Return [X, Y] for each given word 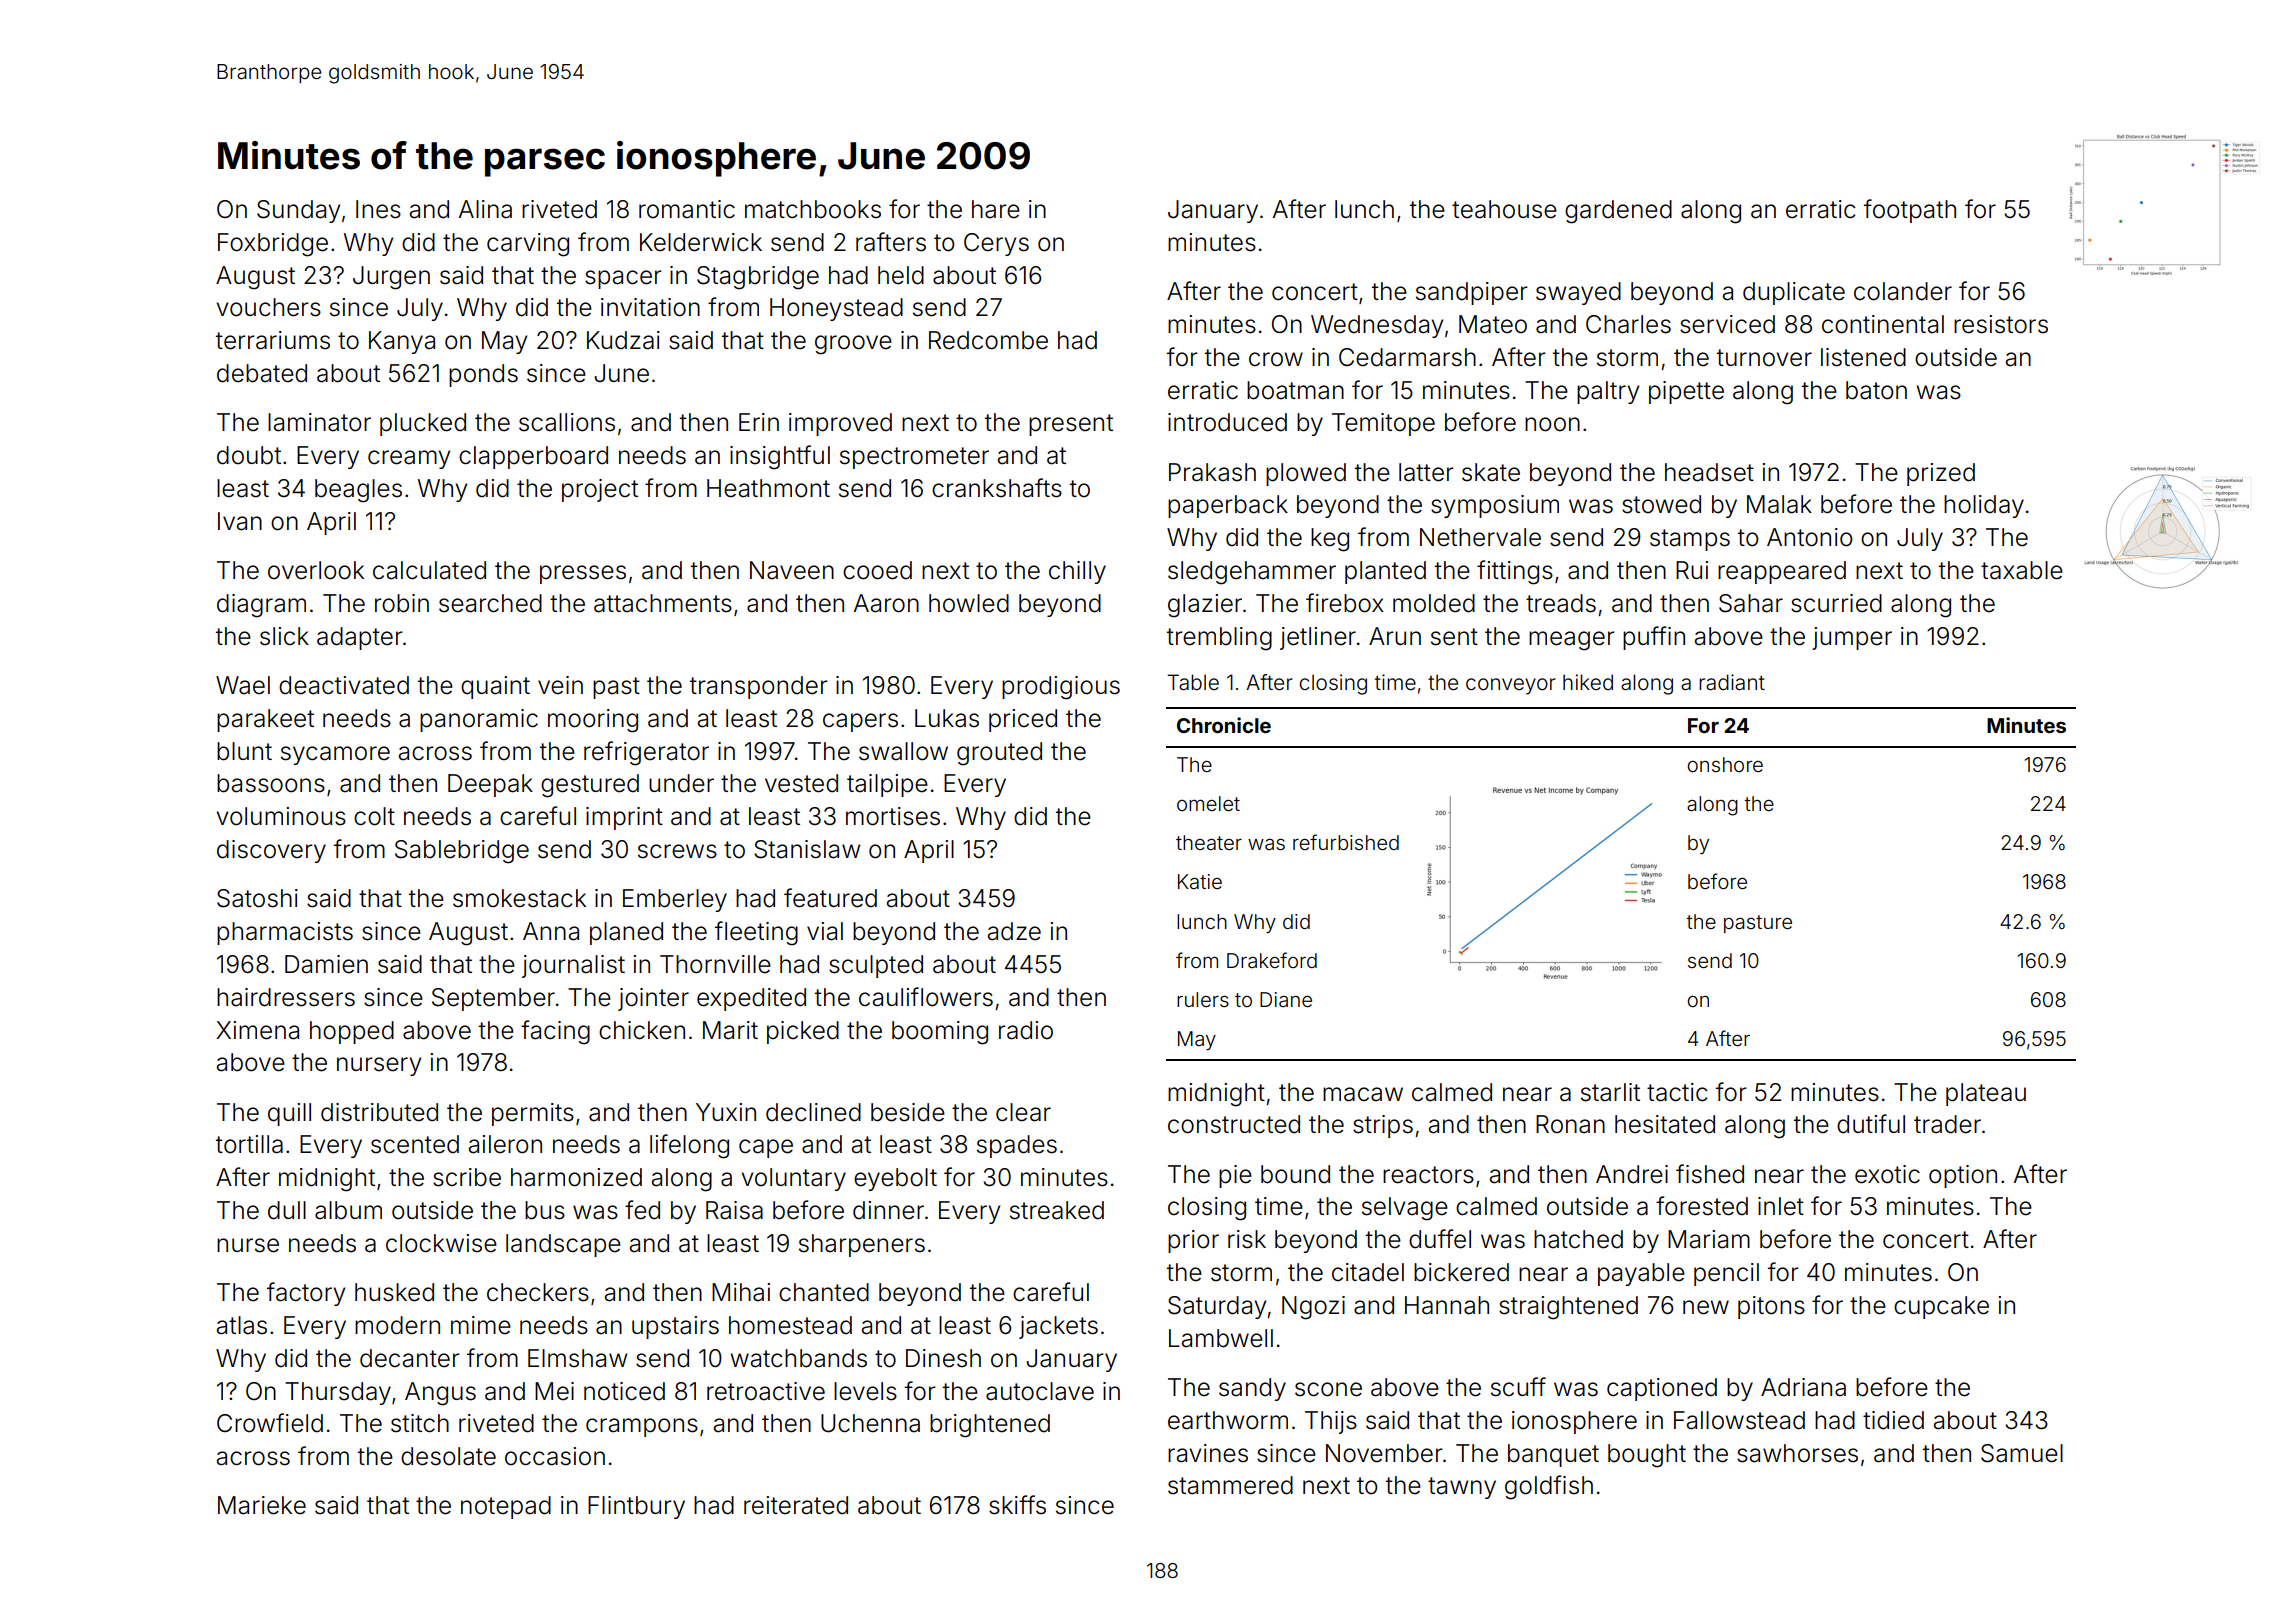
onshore [1725, 764]
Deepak [490, 785]
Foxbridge [273, 245]
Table [1193, 682]
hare [996, 209]
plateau [1986, 1094]
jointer [653, 999]
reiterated [796, 1505]
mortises [893, 816]
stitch [420, 1423]
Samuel [2022, 1453]
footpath [1910, 211]
